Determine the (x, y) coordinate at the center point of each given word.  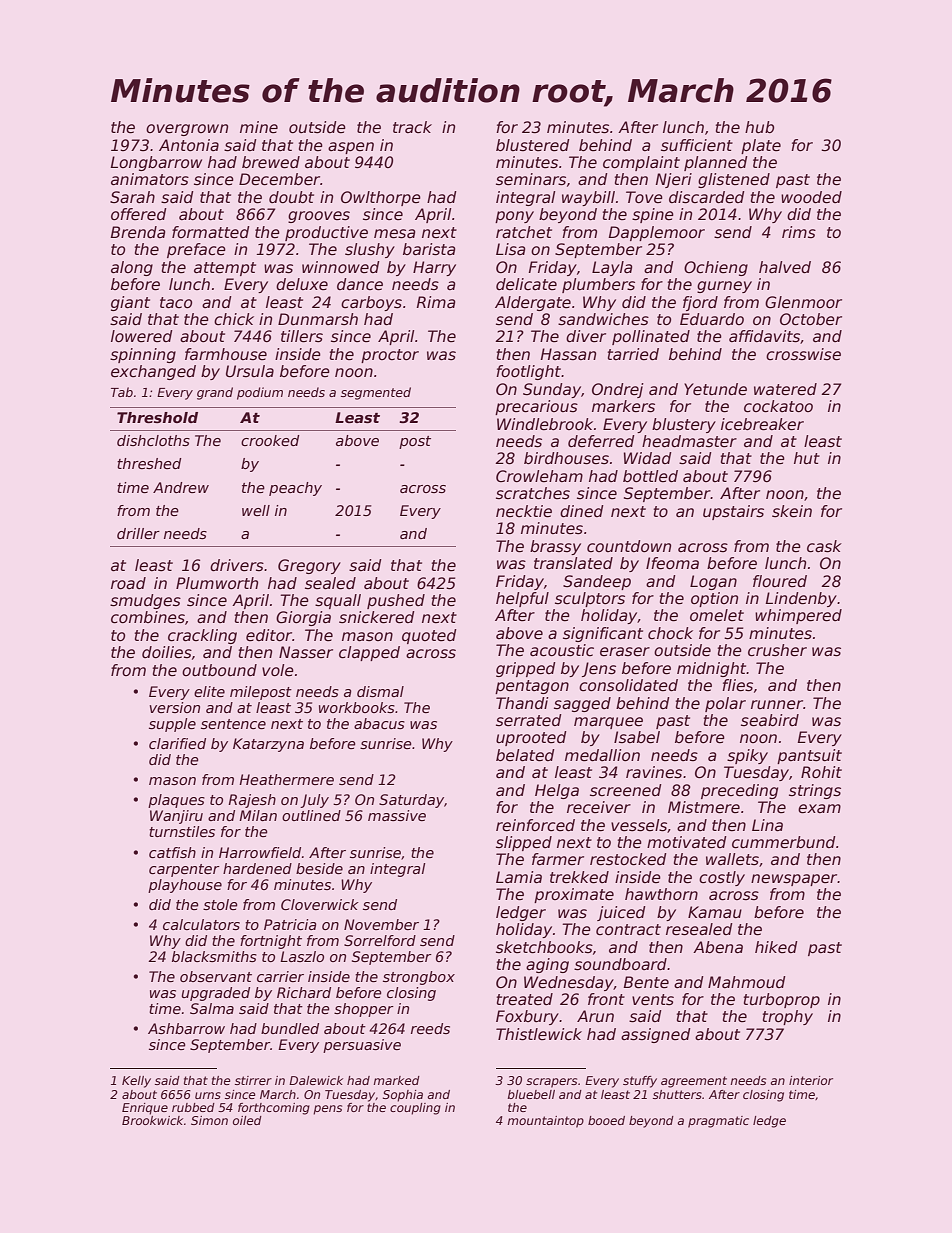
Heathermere (286, 779)
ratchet (524, 232)
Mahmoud (747, 982)
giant (130, 303)
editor (269, 635)
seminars (531, 179)
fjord (700, 303)
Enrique (145, 1109)
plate (761, 146)
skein (792, 511)
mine (259, 127)
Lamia (519, 877)
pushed (396, 601)
